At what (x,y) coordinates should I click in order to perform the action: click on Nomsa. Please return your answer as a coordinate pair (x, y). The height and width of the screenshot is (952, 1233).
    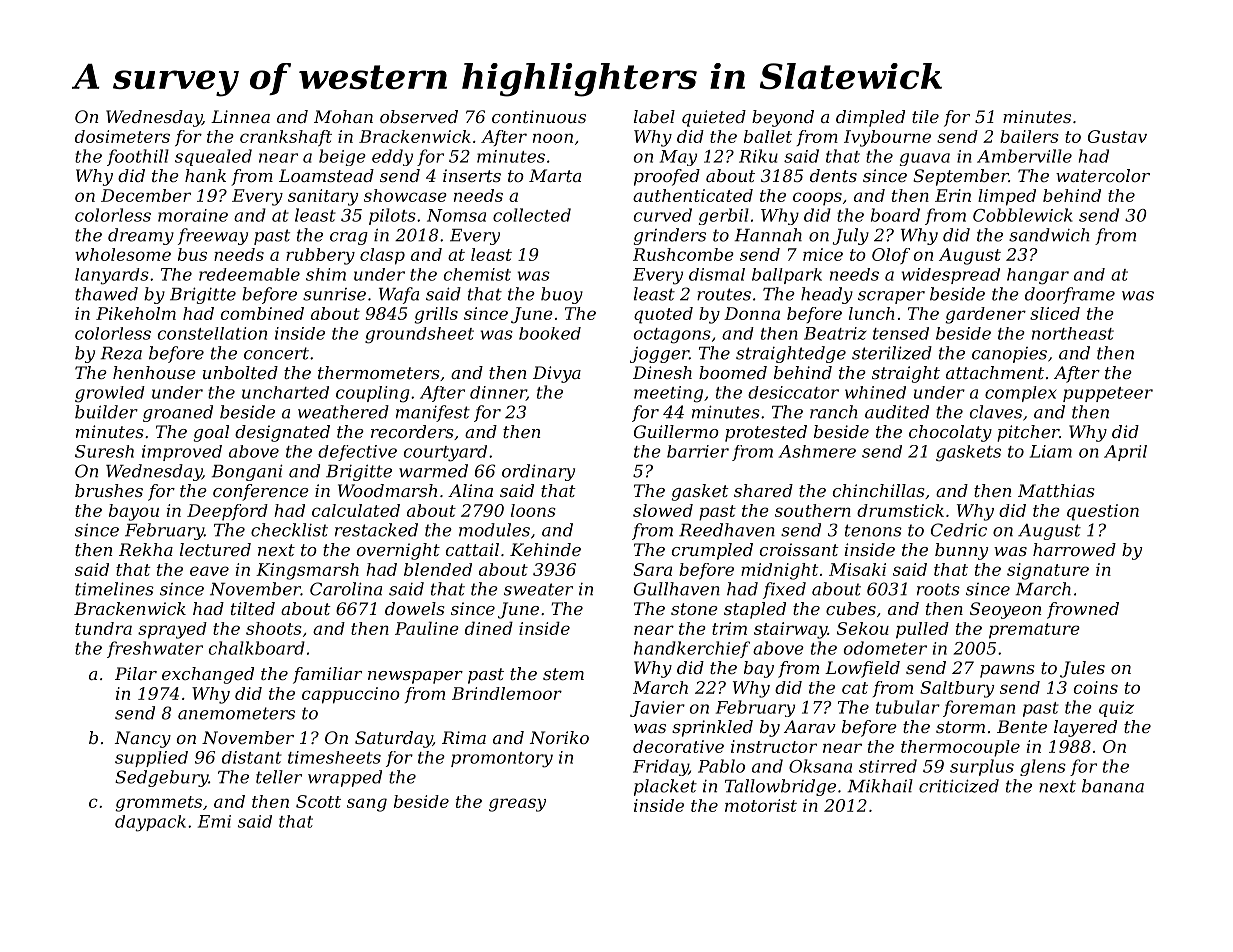
    Looking at the image, I should click on (456, 215).
